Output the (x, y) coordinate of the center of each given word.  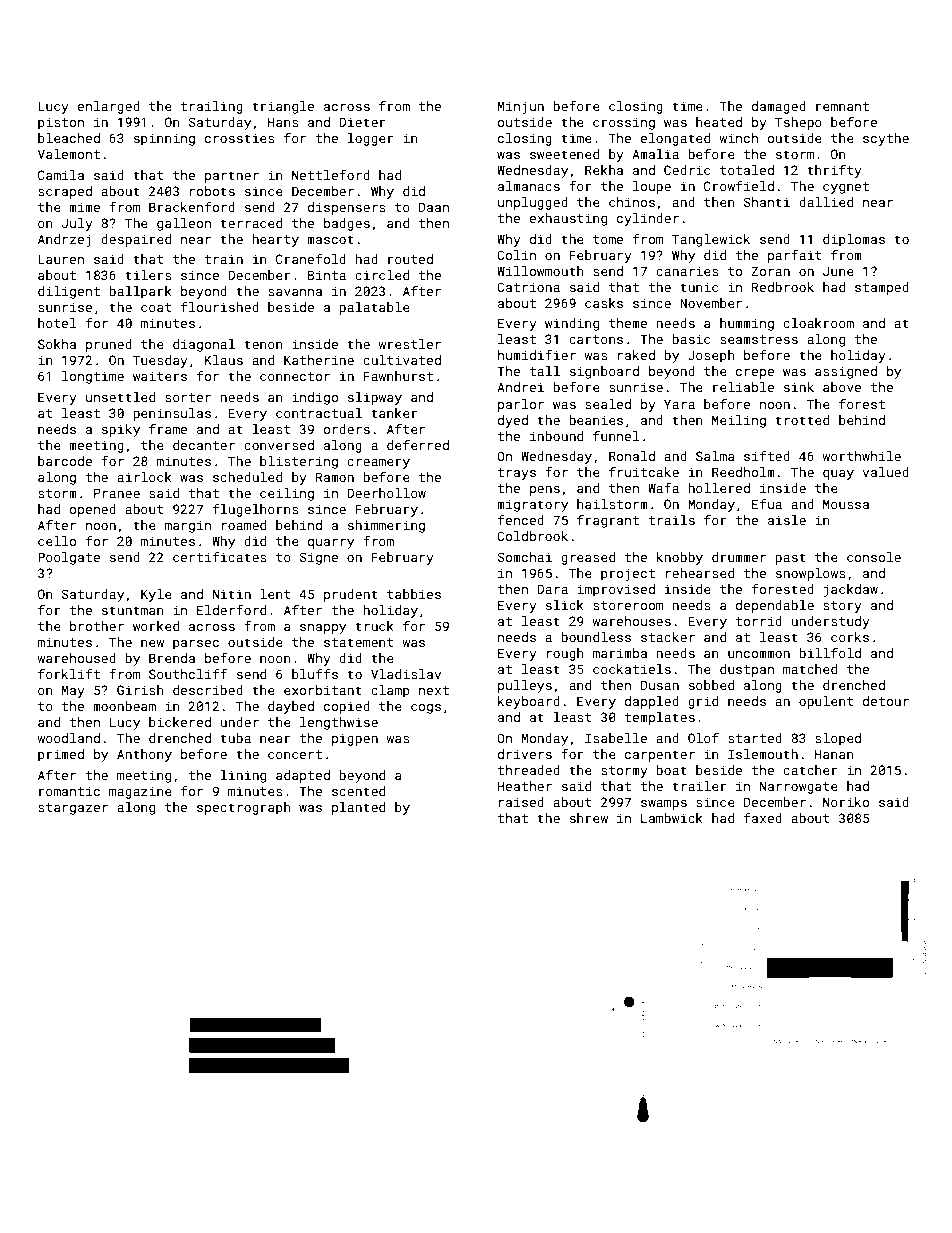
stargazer (73, 809)
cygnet (846, 188)
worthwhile (861, 456)
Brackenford (192, 207)
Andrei (520, 387)
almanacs (529, 186)
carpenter (660, 756)
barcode (65, 461)
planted (358, 808)
